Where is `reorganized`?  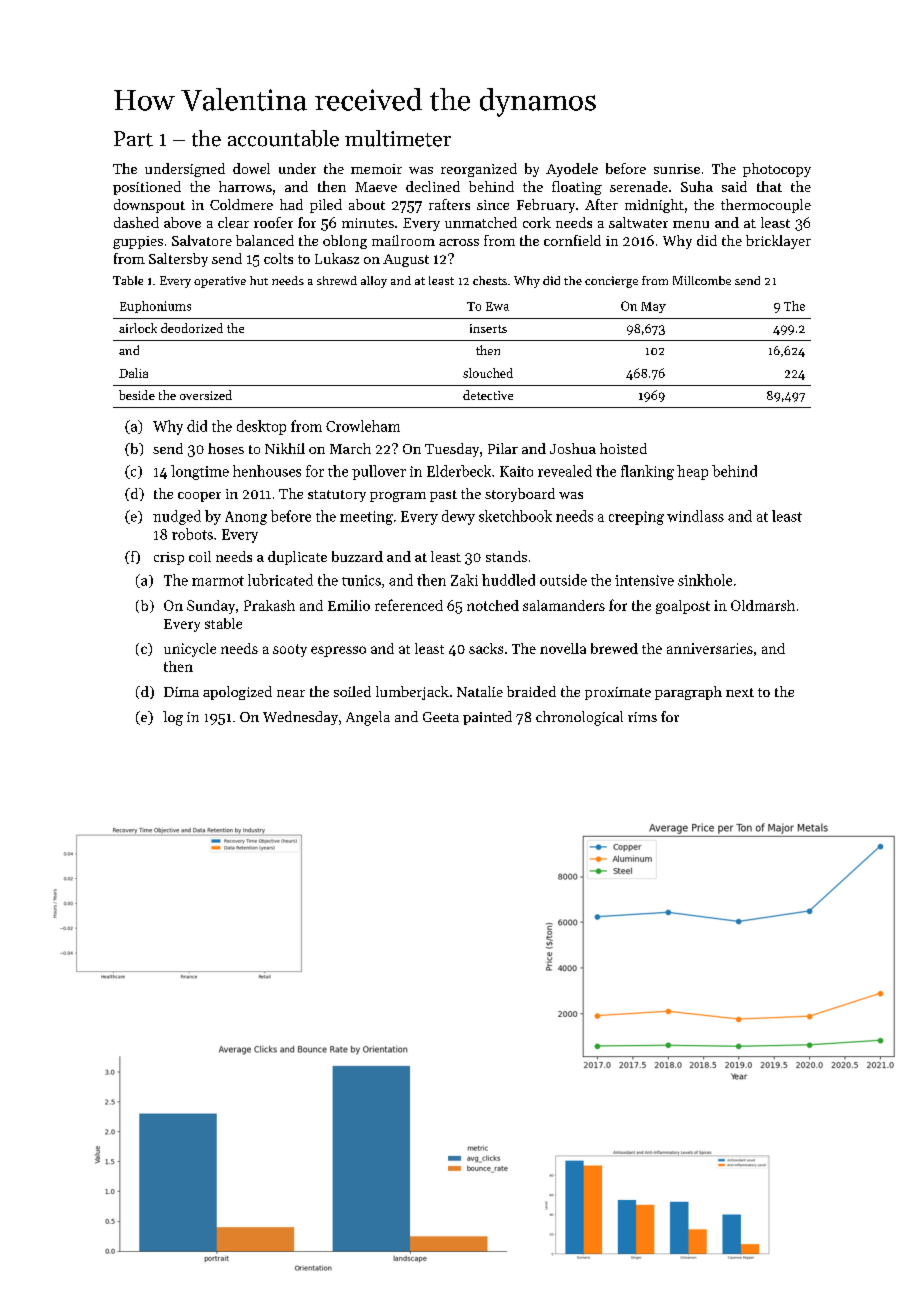
reorganized is located at coordinates (479, 170).
